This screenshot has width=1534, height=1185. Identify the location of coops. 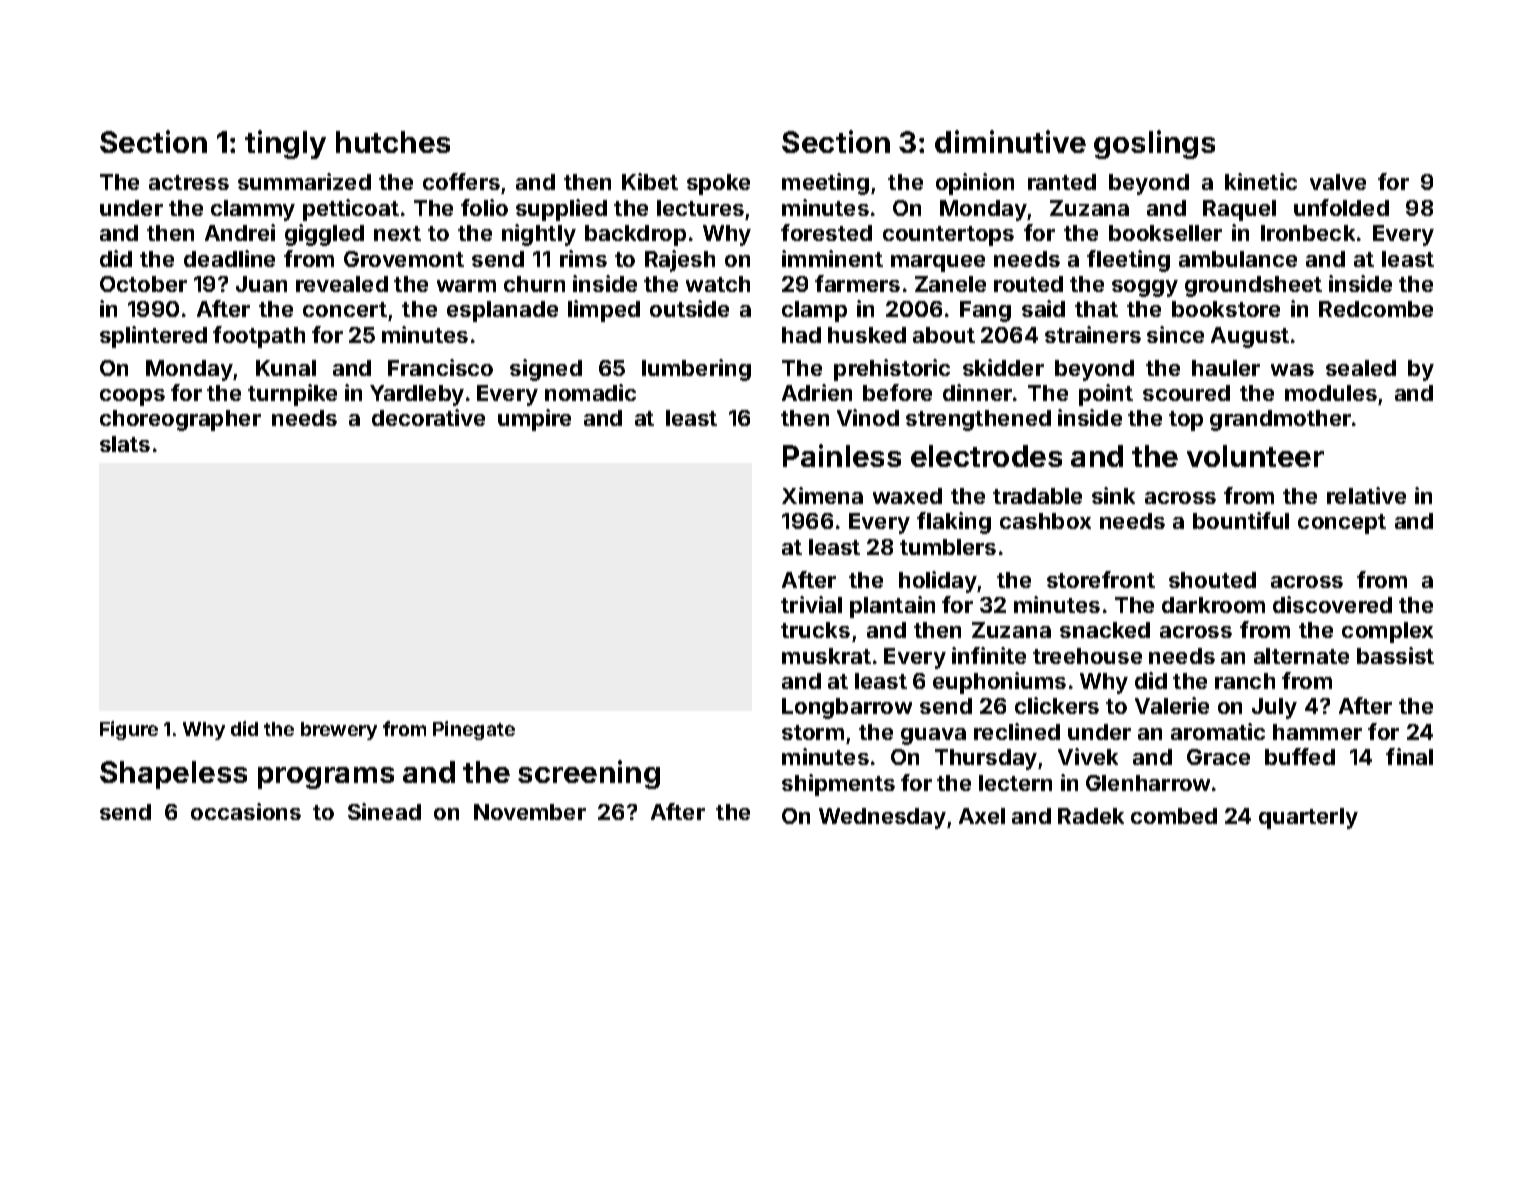
(132, 397).
